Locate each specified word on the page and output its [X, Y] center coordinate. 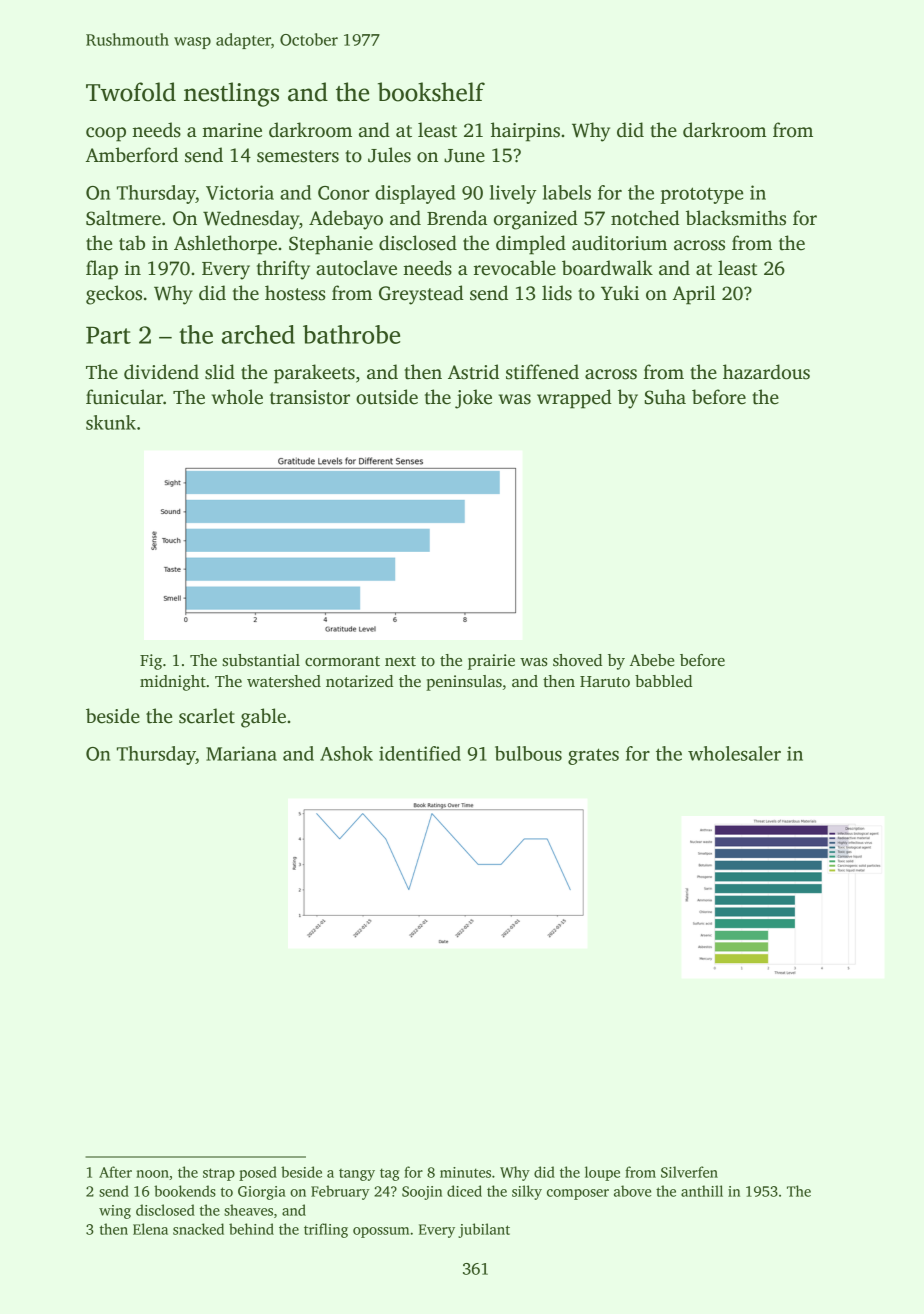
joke [473, 399]
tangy [357, 1175]
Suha [665, 397]
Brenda [457, 218]
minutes [465, 1172]
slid [220, 372]
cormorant [342, 661]
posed [258, 1173]
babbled [663, 681]
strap [219, 1174]
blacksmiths [736, 218]
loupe [602, 1173]
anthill [702, 1191]
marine [232, 130]
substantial [261, 660]
